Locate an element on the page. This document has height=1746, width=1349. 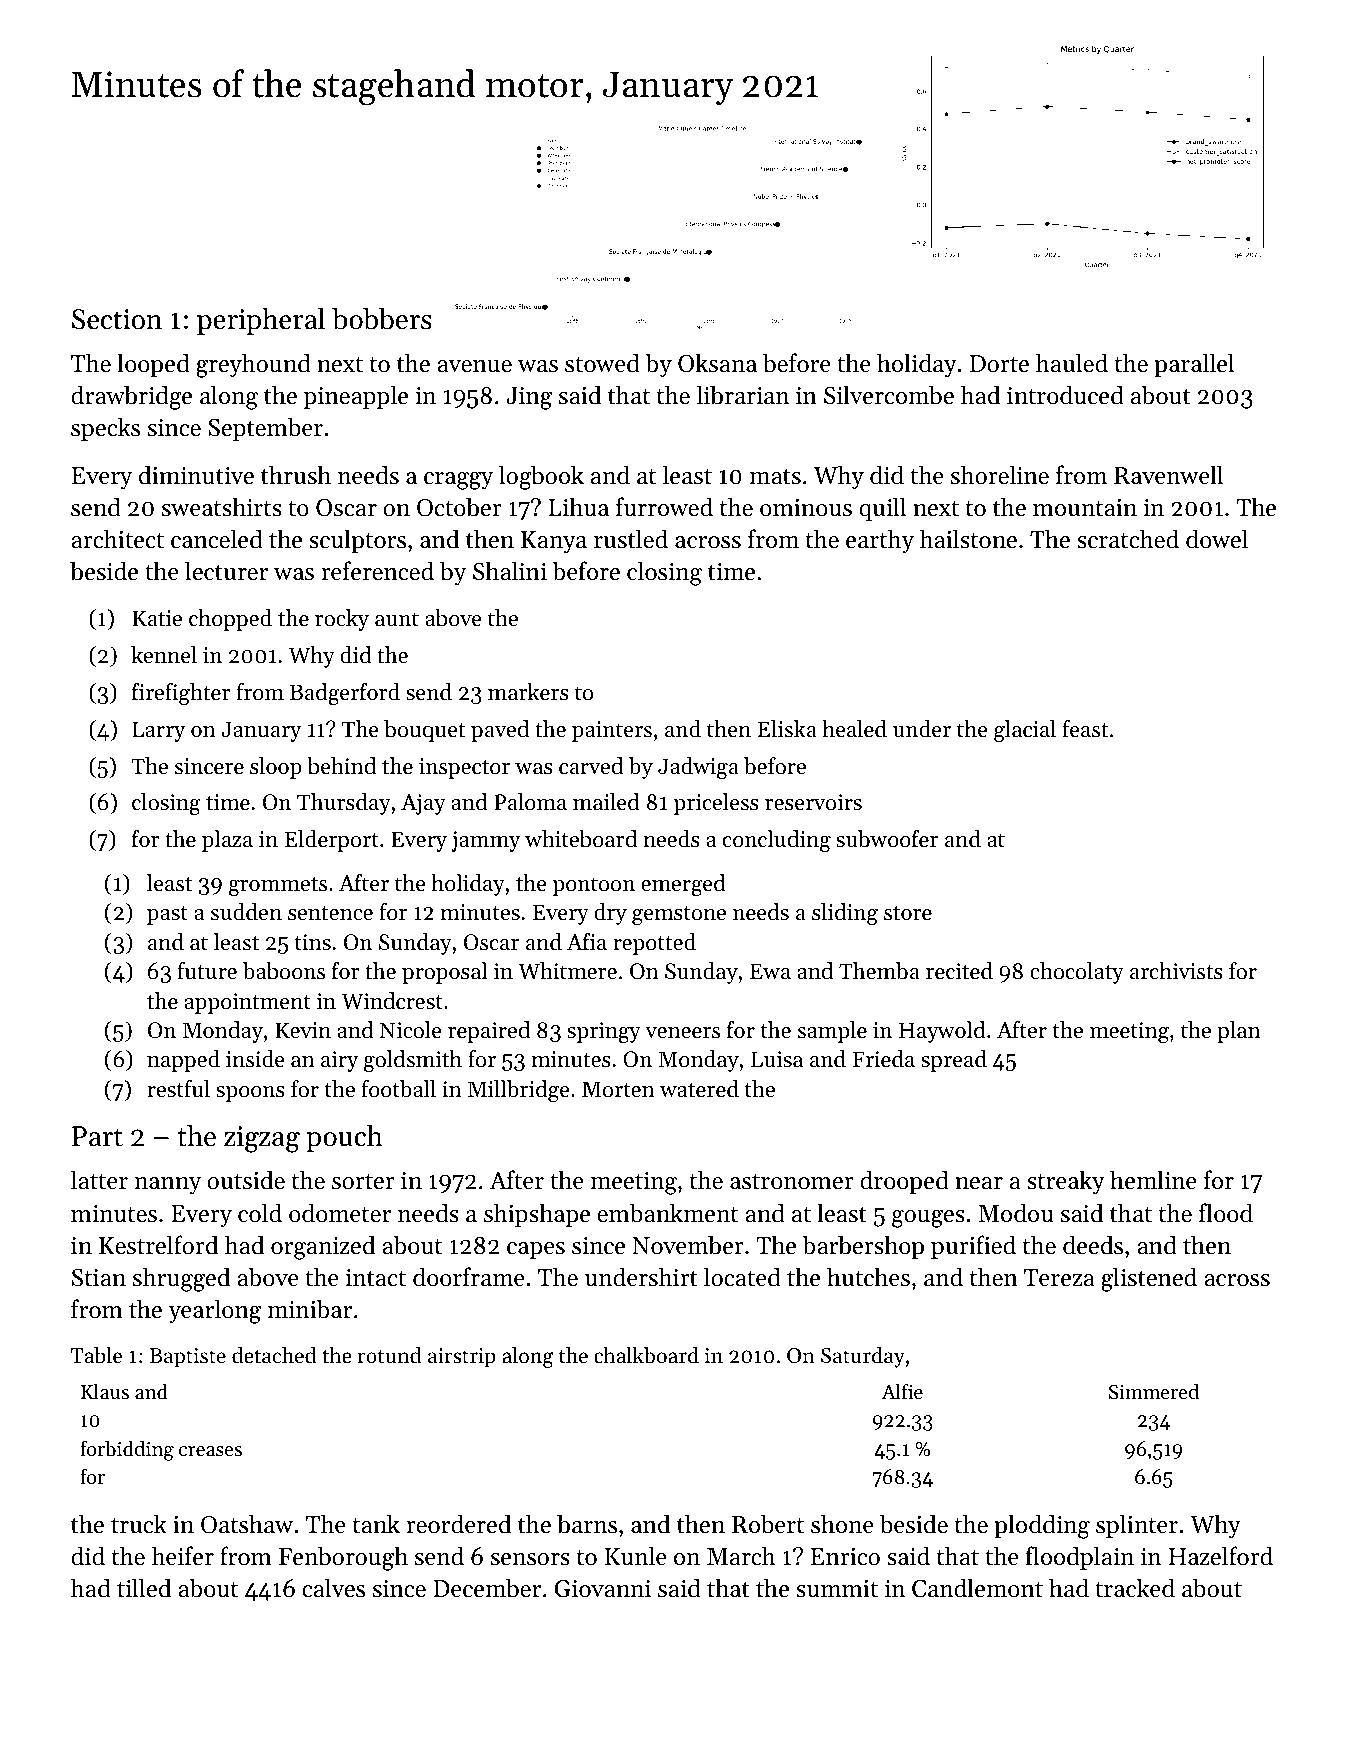
pineapple is located at coordinates (356, 397).
